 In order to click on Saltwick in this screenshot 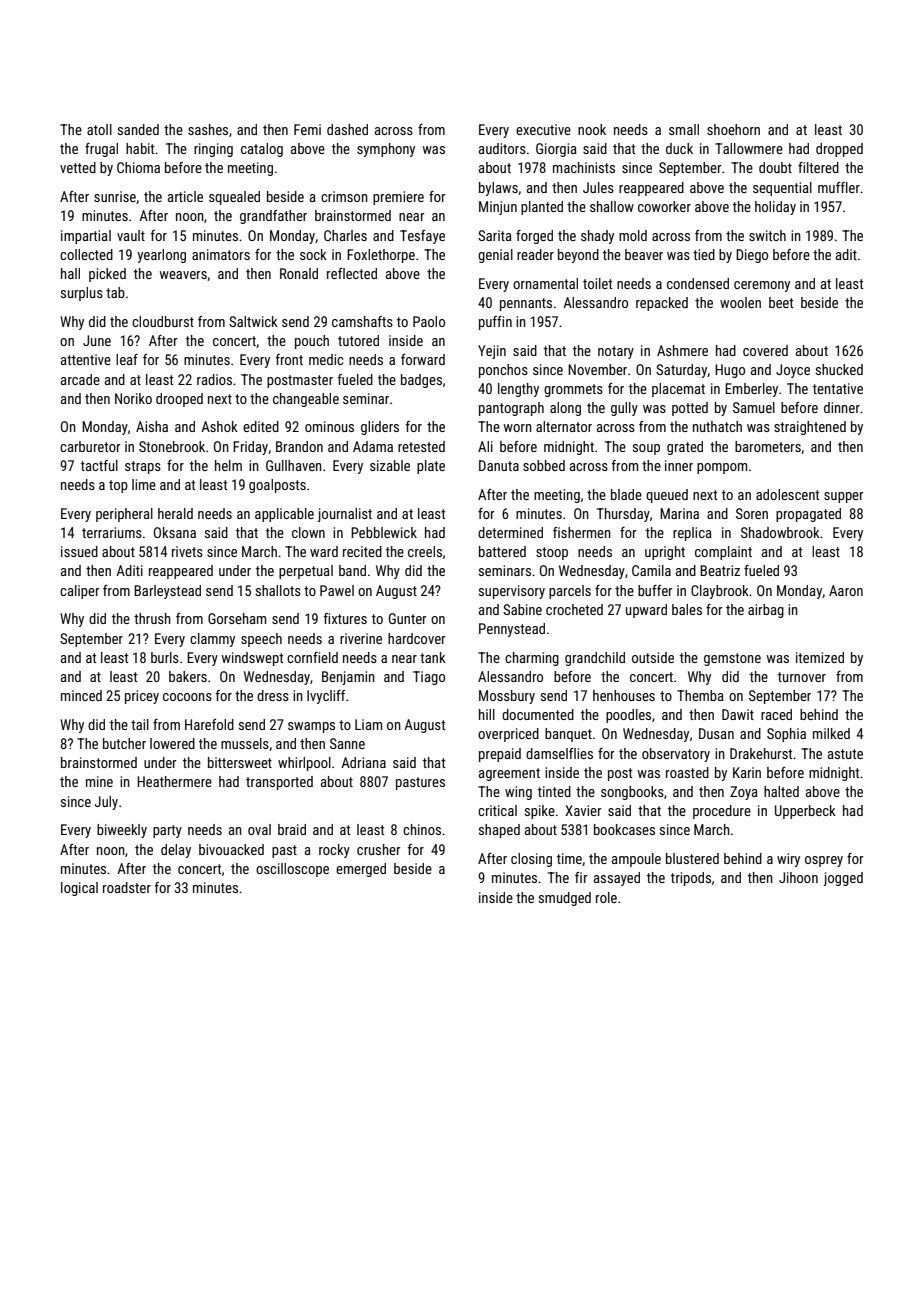, I will do `click(253, 321)`.
